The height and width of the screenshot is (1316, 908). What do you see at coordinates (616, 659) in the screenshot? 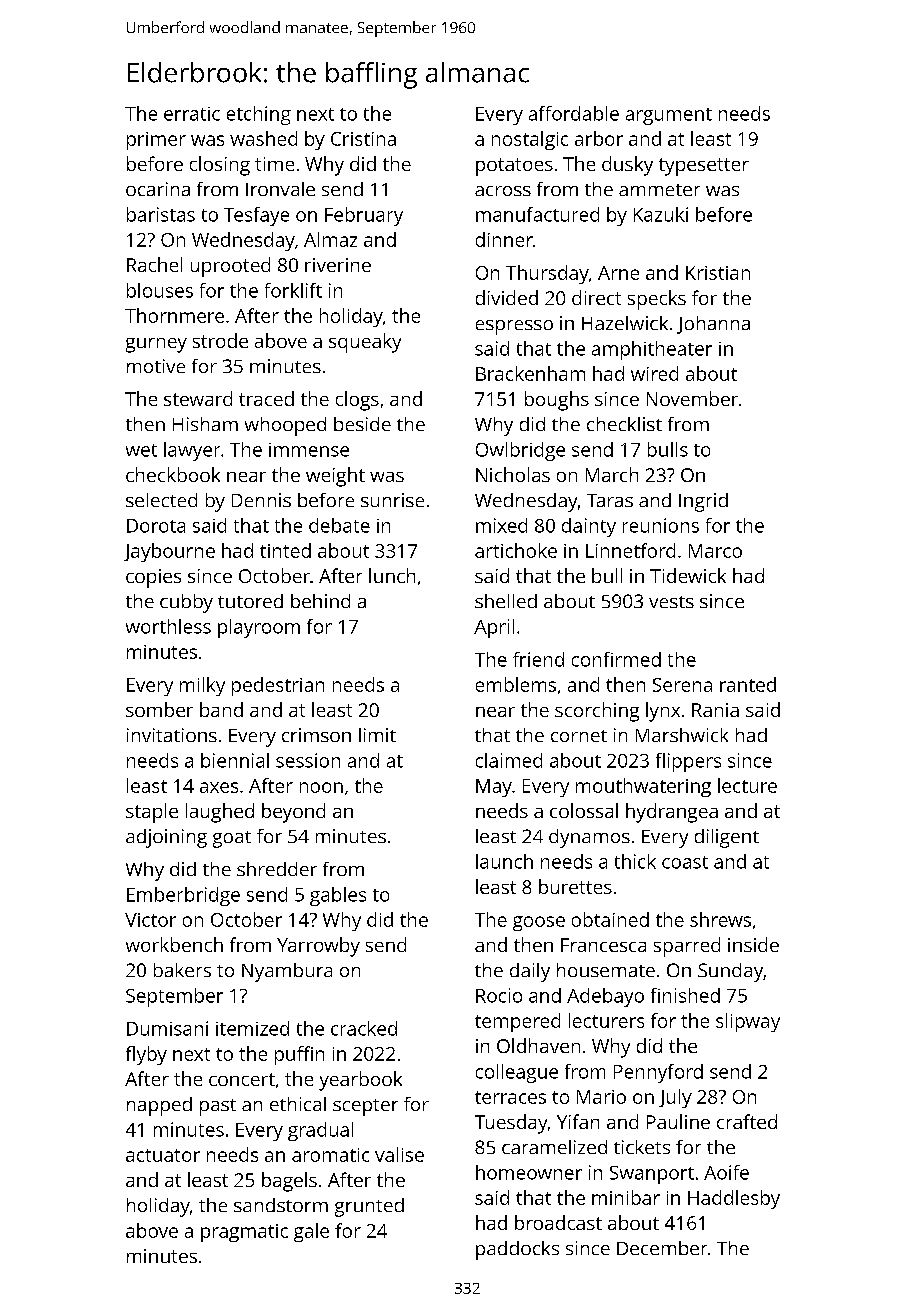
I see `confirmed` at bounding box center [616, 659].
